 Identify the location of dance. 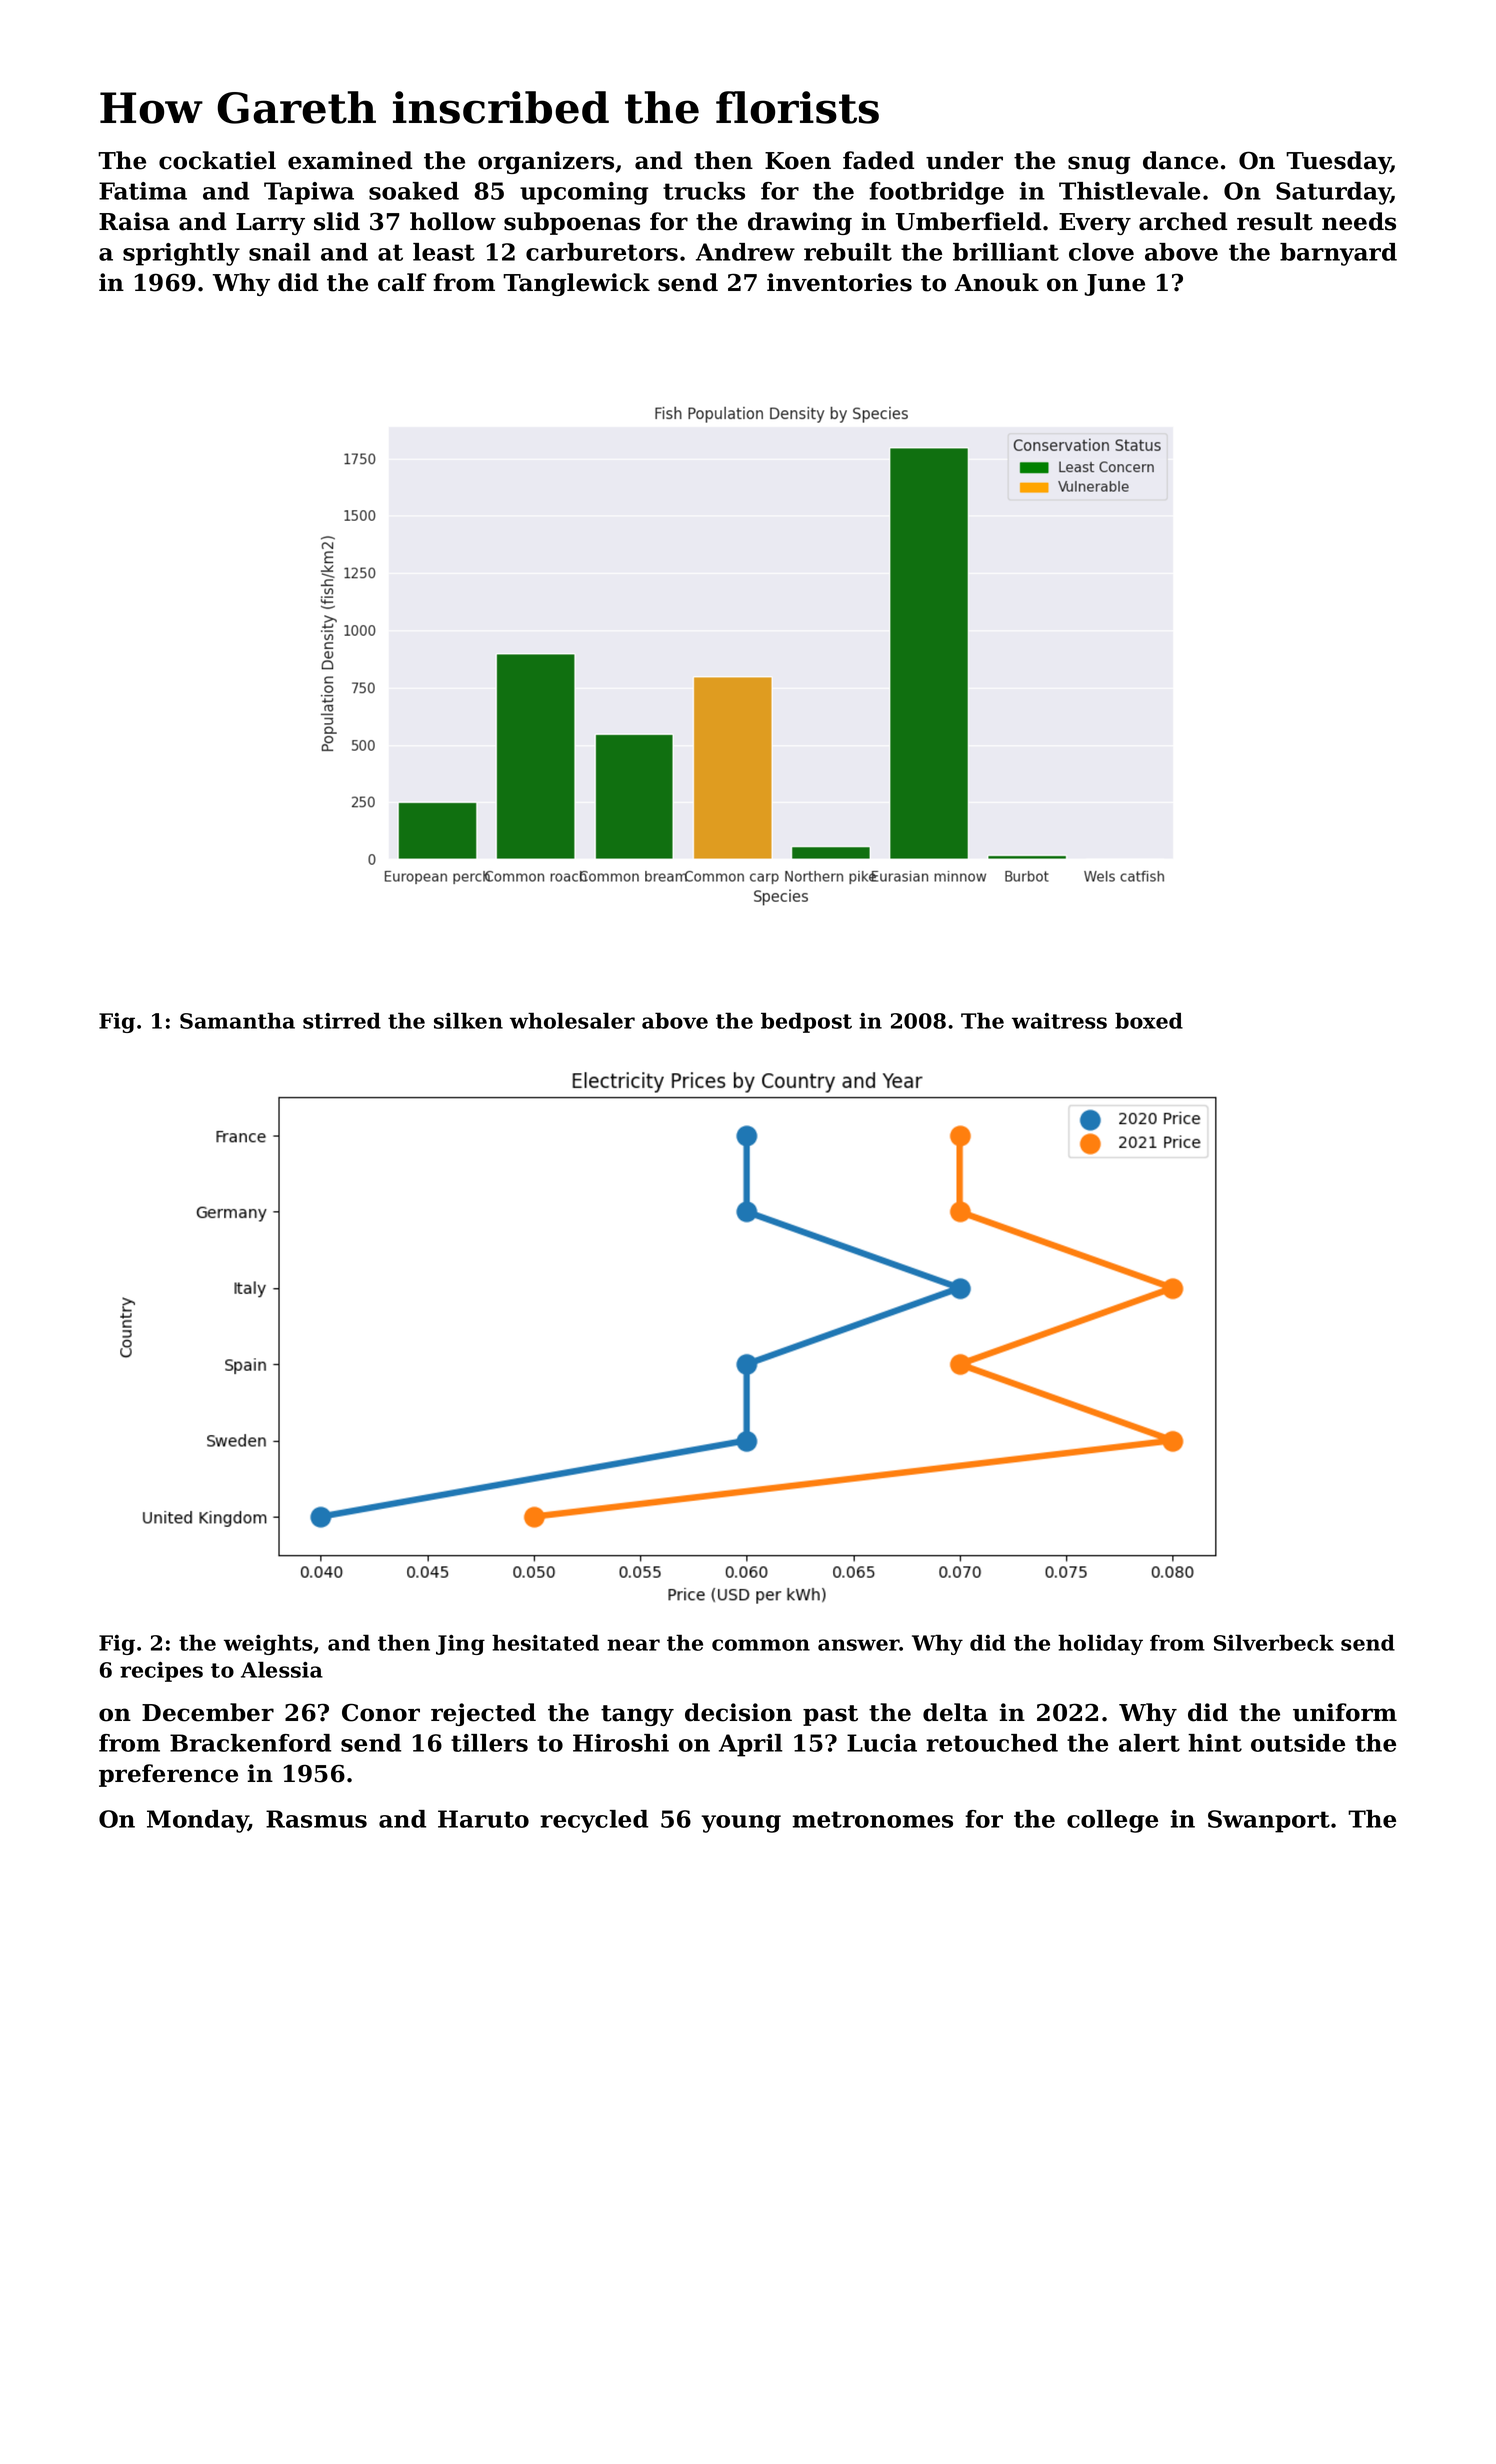
(1180, 160).
